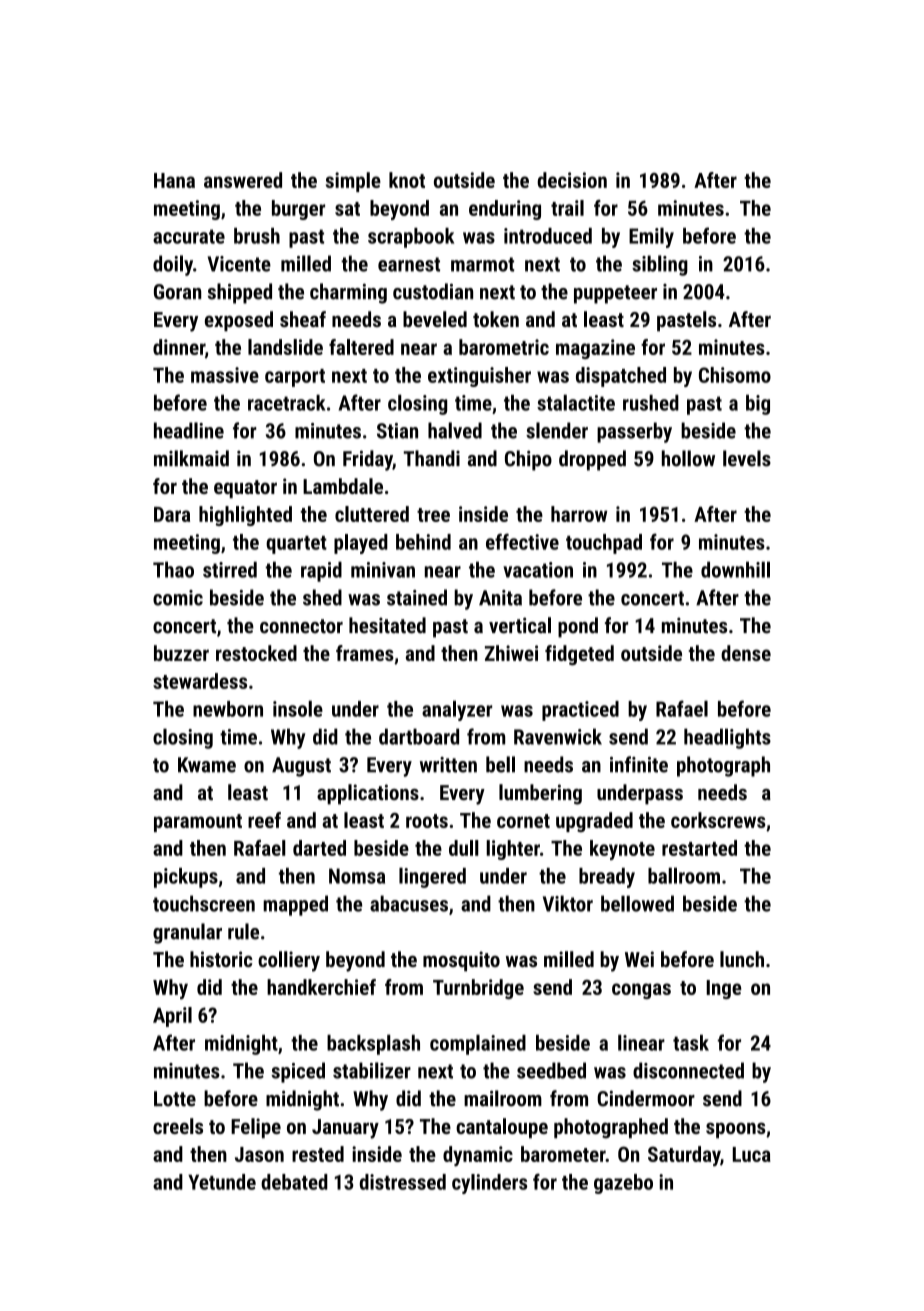  What do you see at coordinates (409, 903) in the image?
I see `abacuses` at bounding box center [409, 903].
